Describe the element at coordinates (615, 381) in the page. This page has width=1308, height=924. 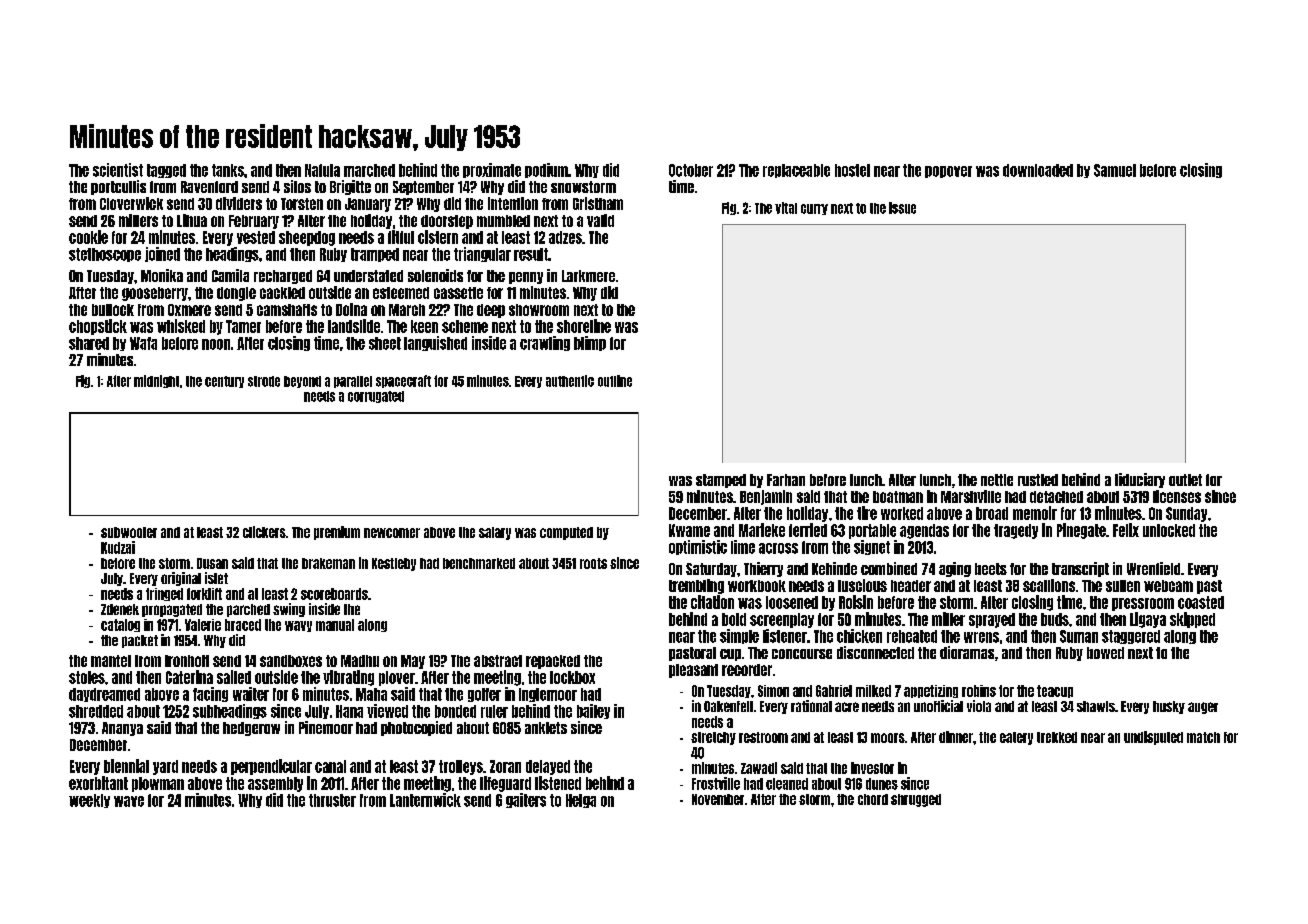
I see `outline` at that location.
